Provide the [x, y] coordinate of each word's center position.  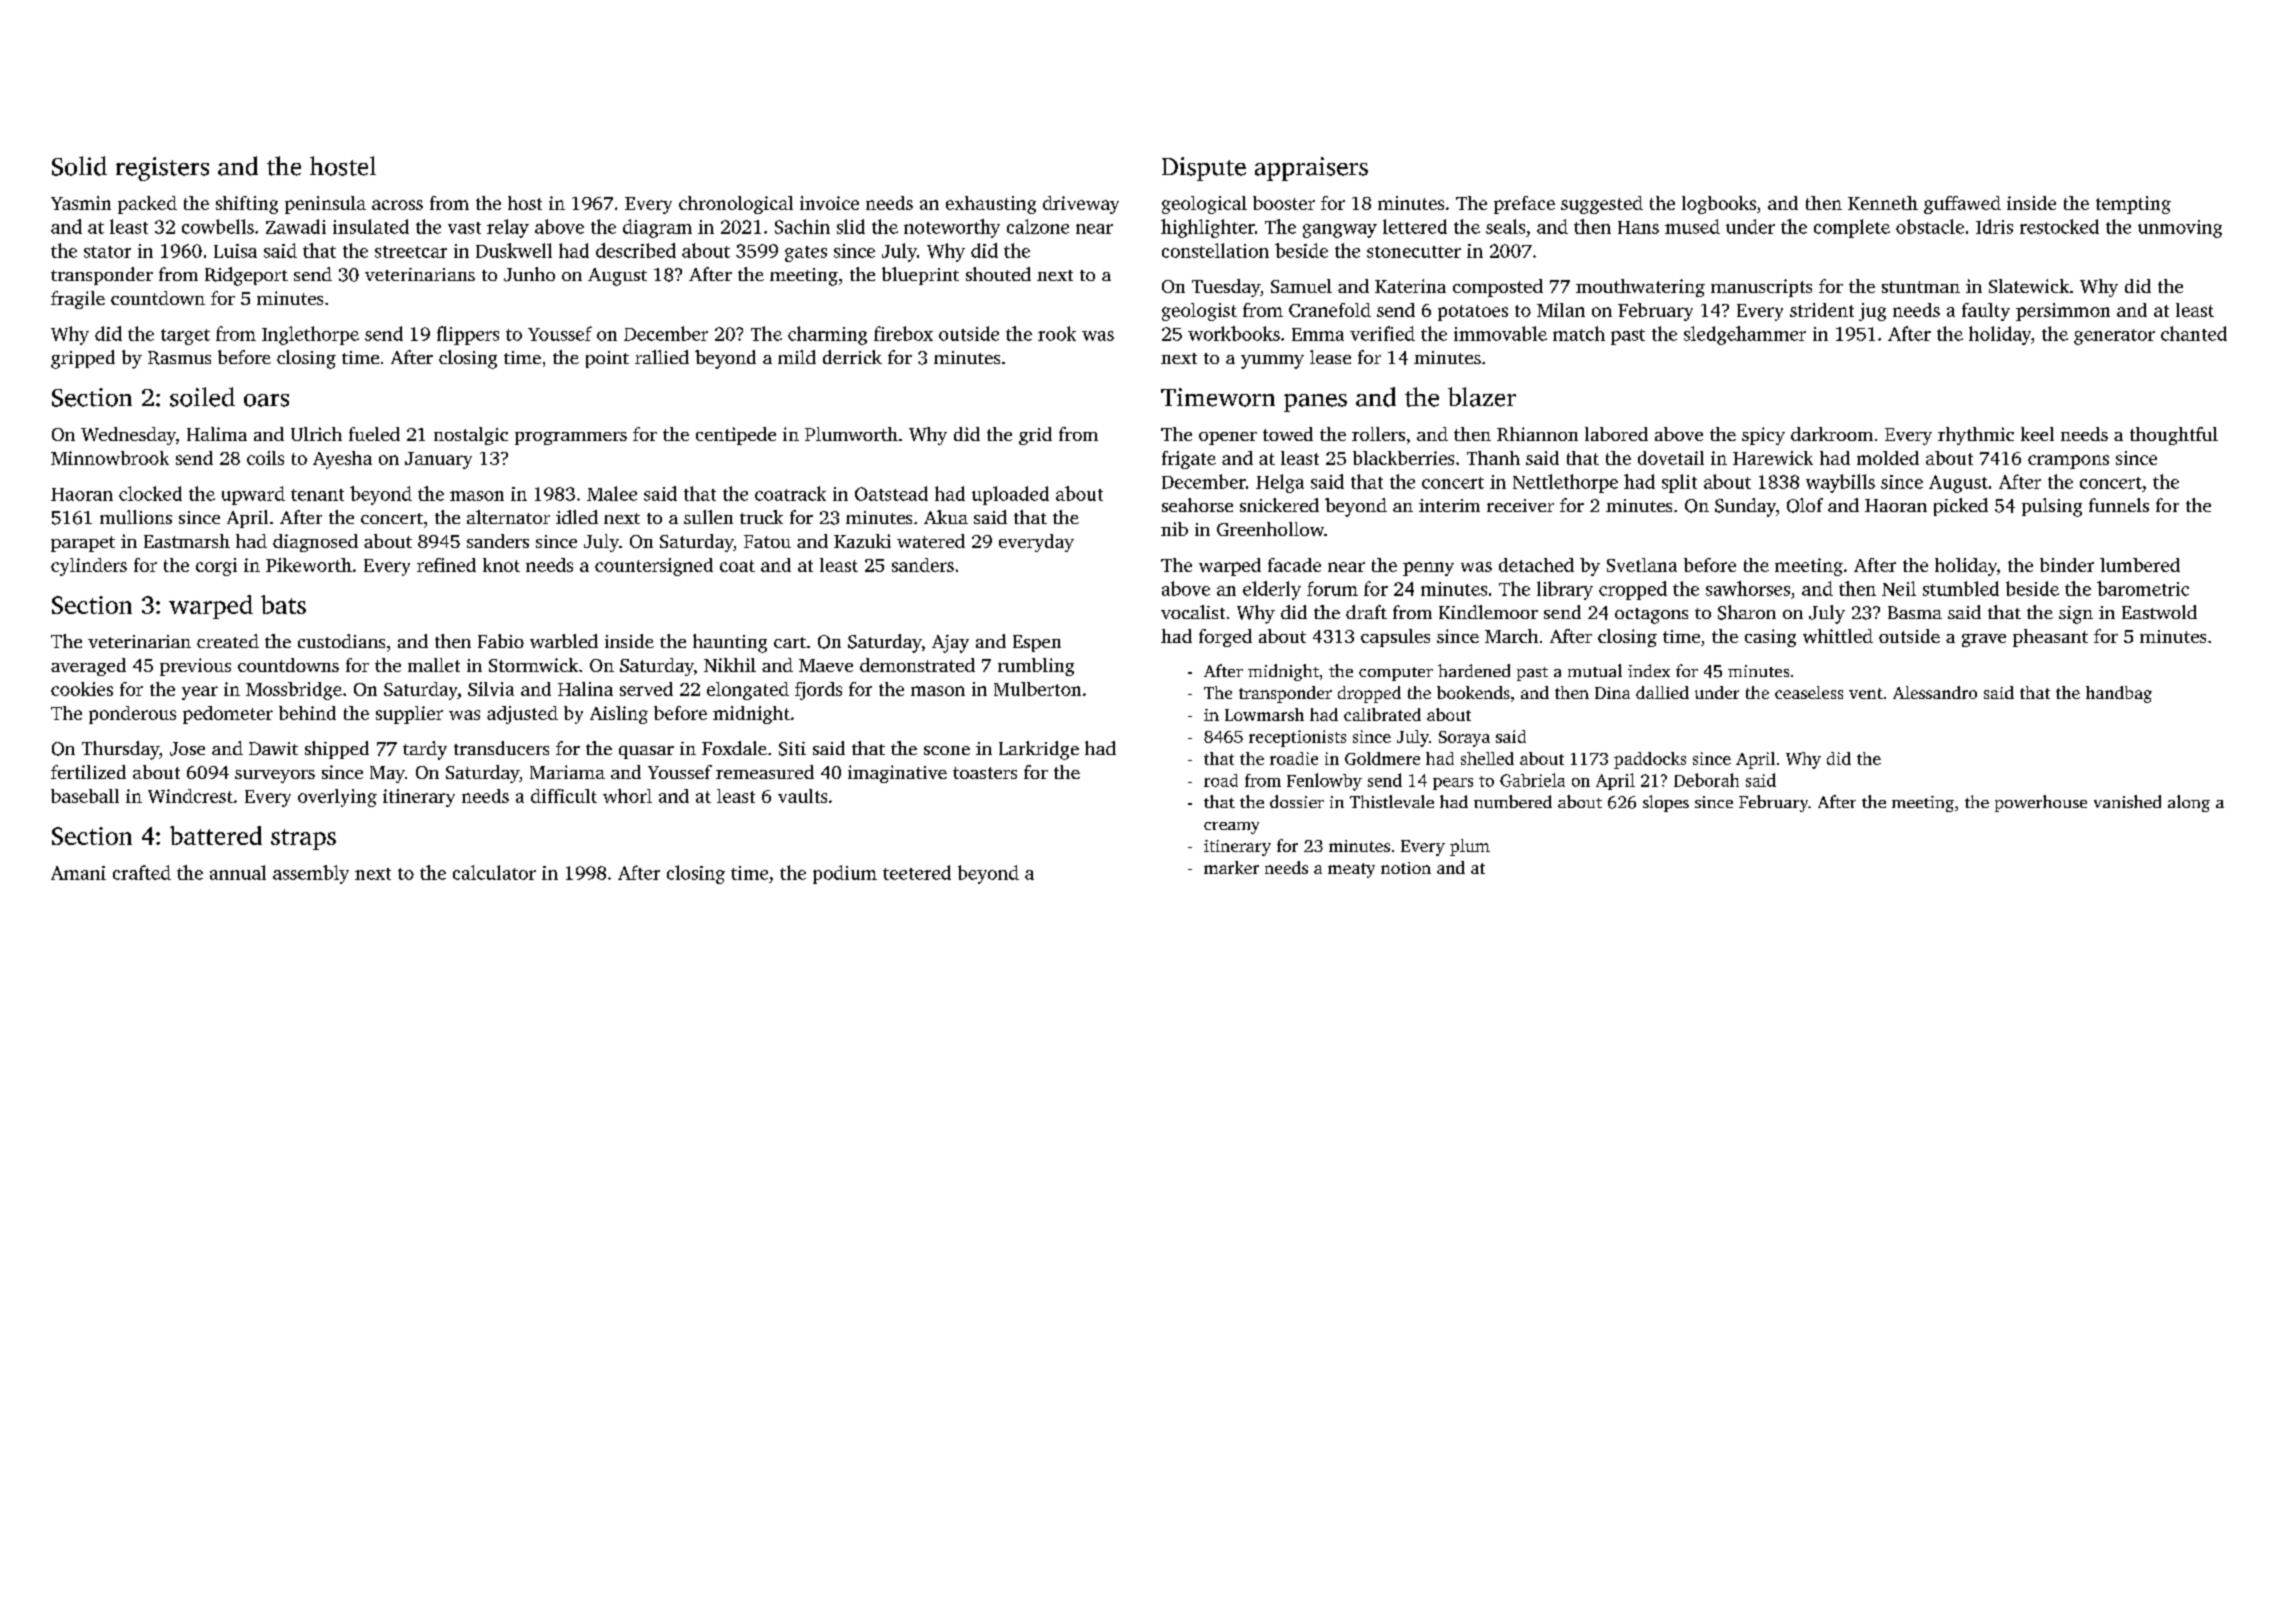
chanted [2194, 333]
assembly [311, 874]
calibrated [1382, 714]
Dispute [1204, 169]
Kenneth [1883, 203]
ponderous [132, 715]
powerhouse [2041, 803]
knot [501, 565]
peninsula [325, 205]
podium [845, 874]
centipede [736, 436]
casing [1770, 638]
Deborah [1706, 780]
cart [790, 642]
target [185, 337]
